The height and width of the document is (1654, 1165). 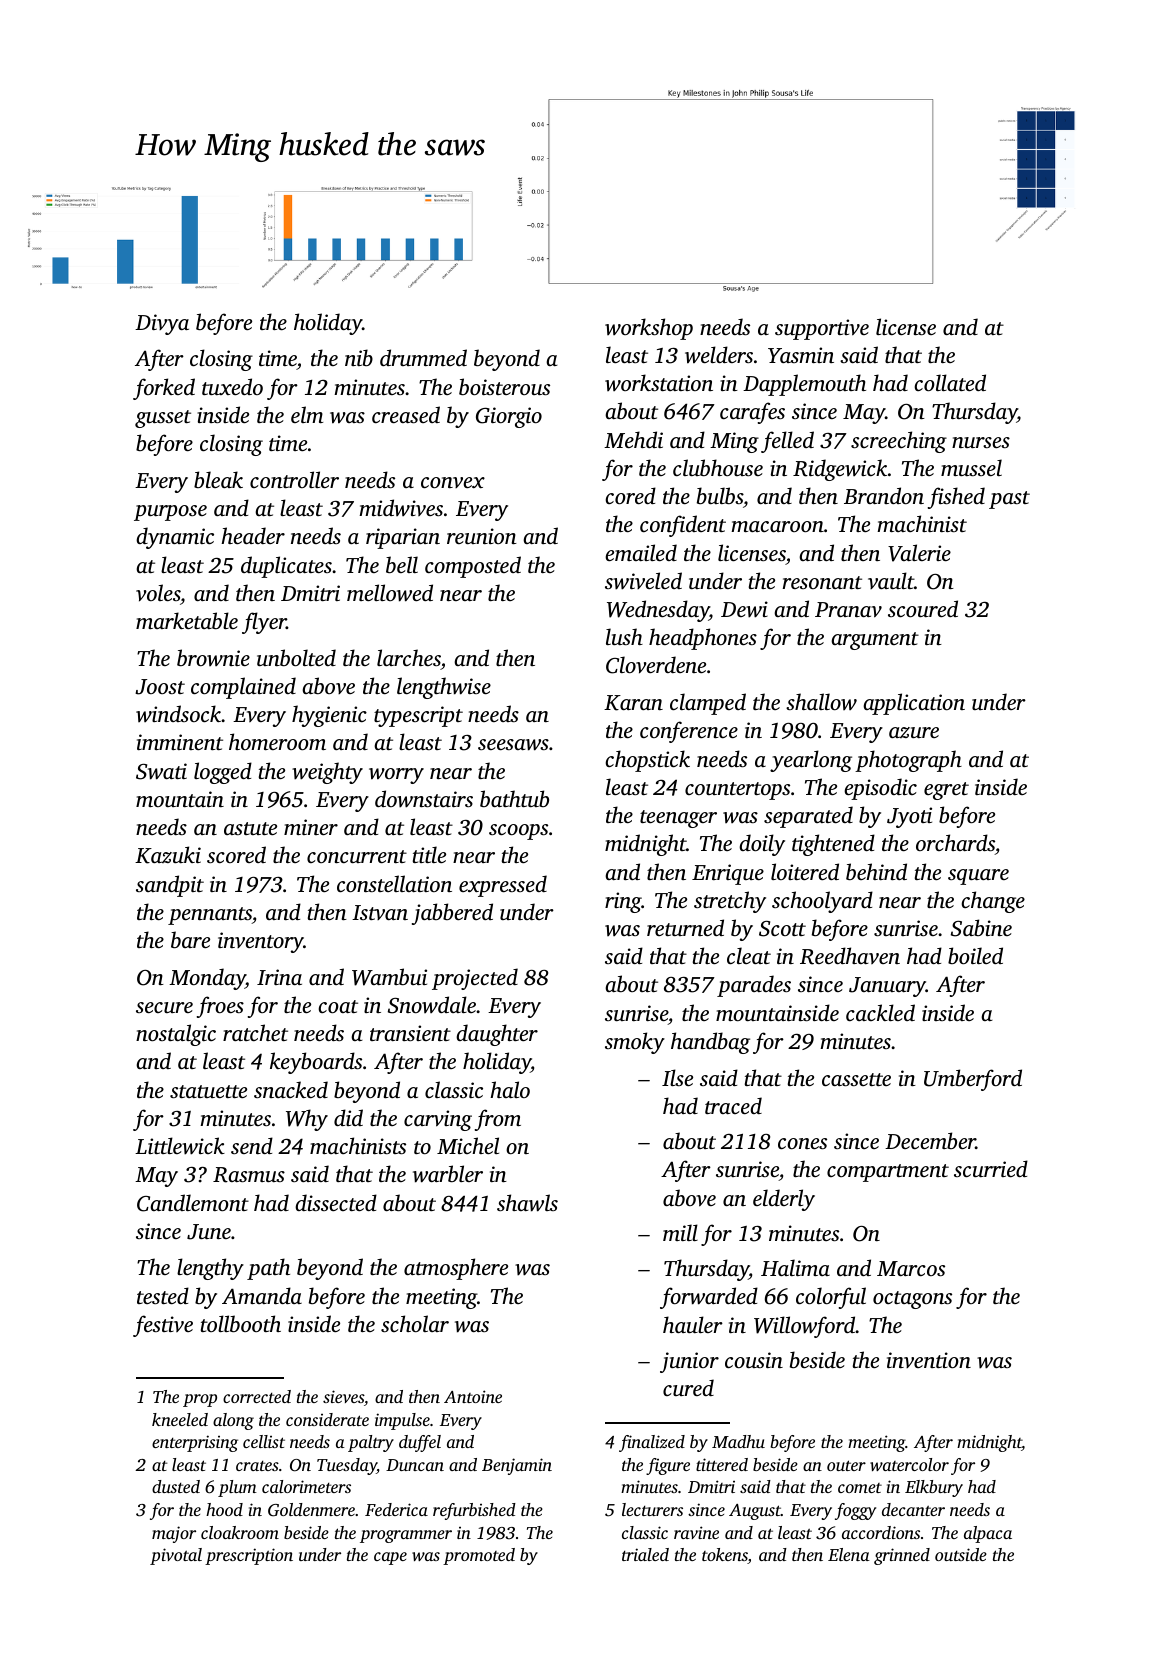 What do you see at coordinates (822, 582) in the document?
I see `resonant` at bounding box center [822, 582].
